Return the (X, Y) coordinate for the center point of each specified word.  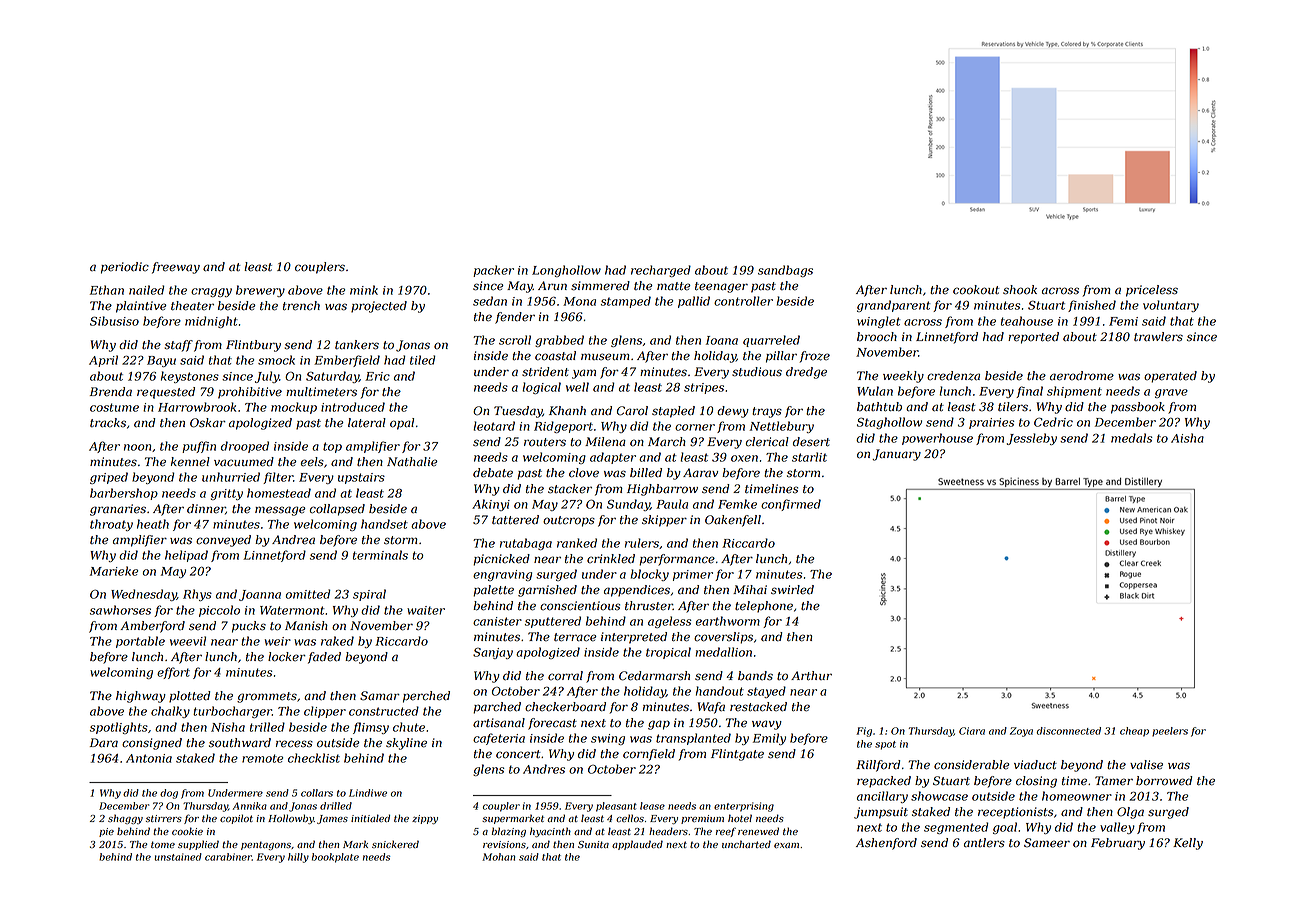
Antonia (149, 758)
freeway (176, 268)
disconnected (1069, 731)
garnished (547, 591)
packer (493, 271)
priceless (1152, 291)
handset (384, 524)
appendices (637, 591)
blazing (509, 832)
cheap (1134, 732)
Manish (306, 626)
